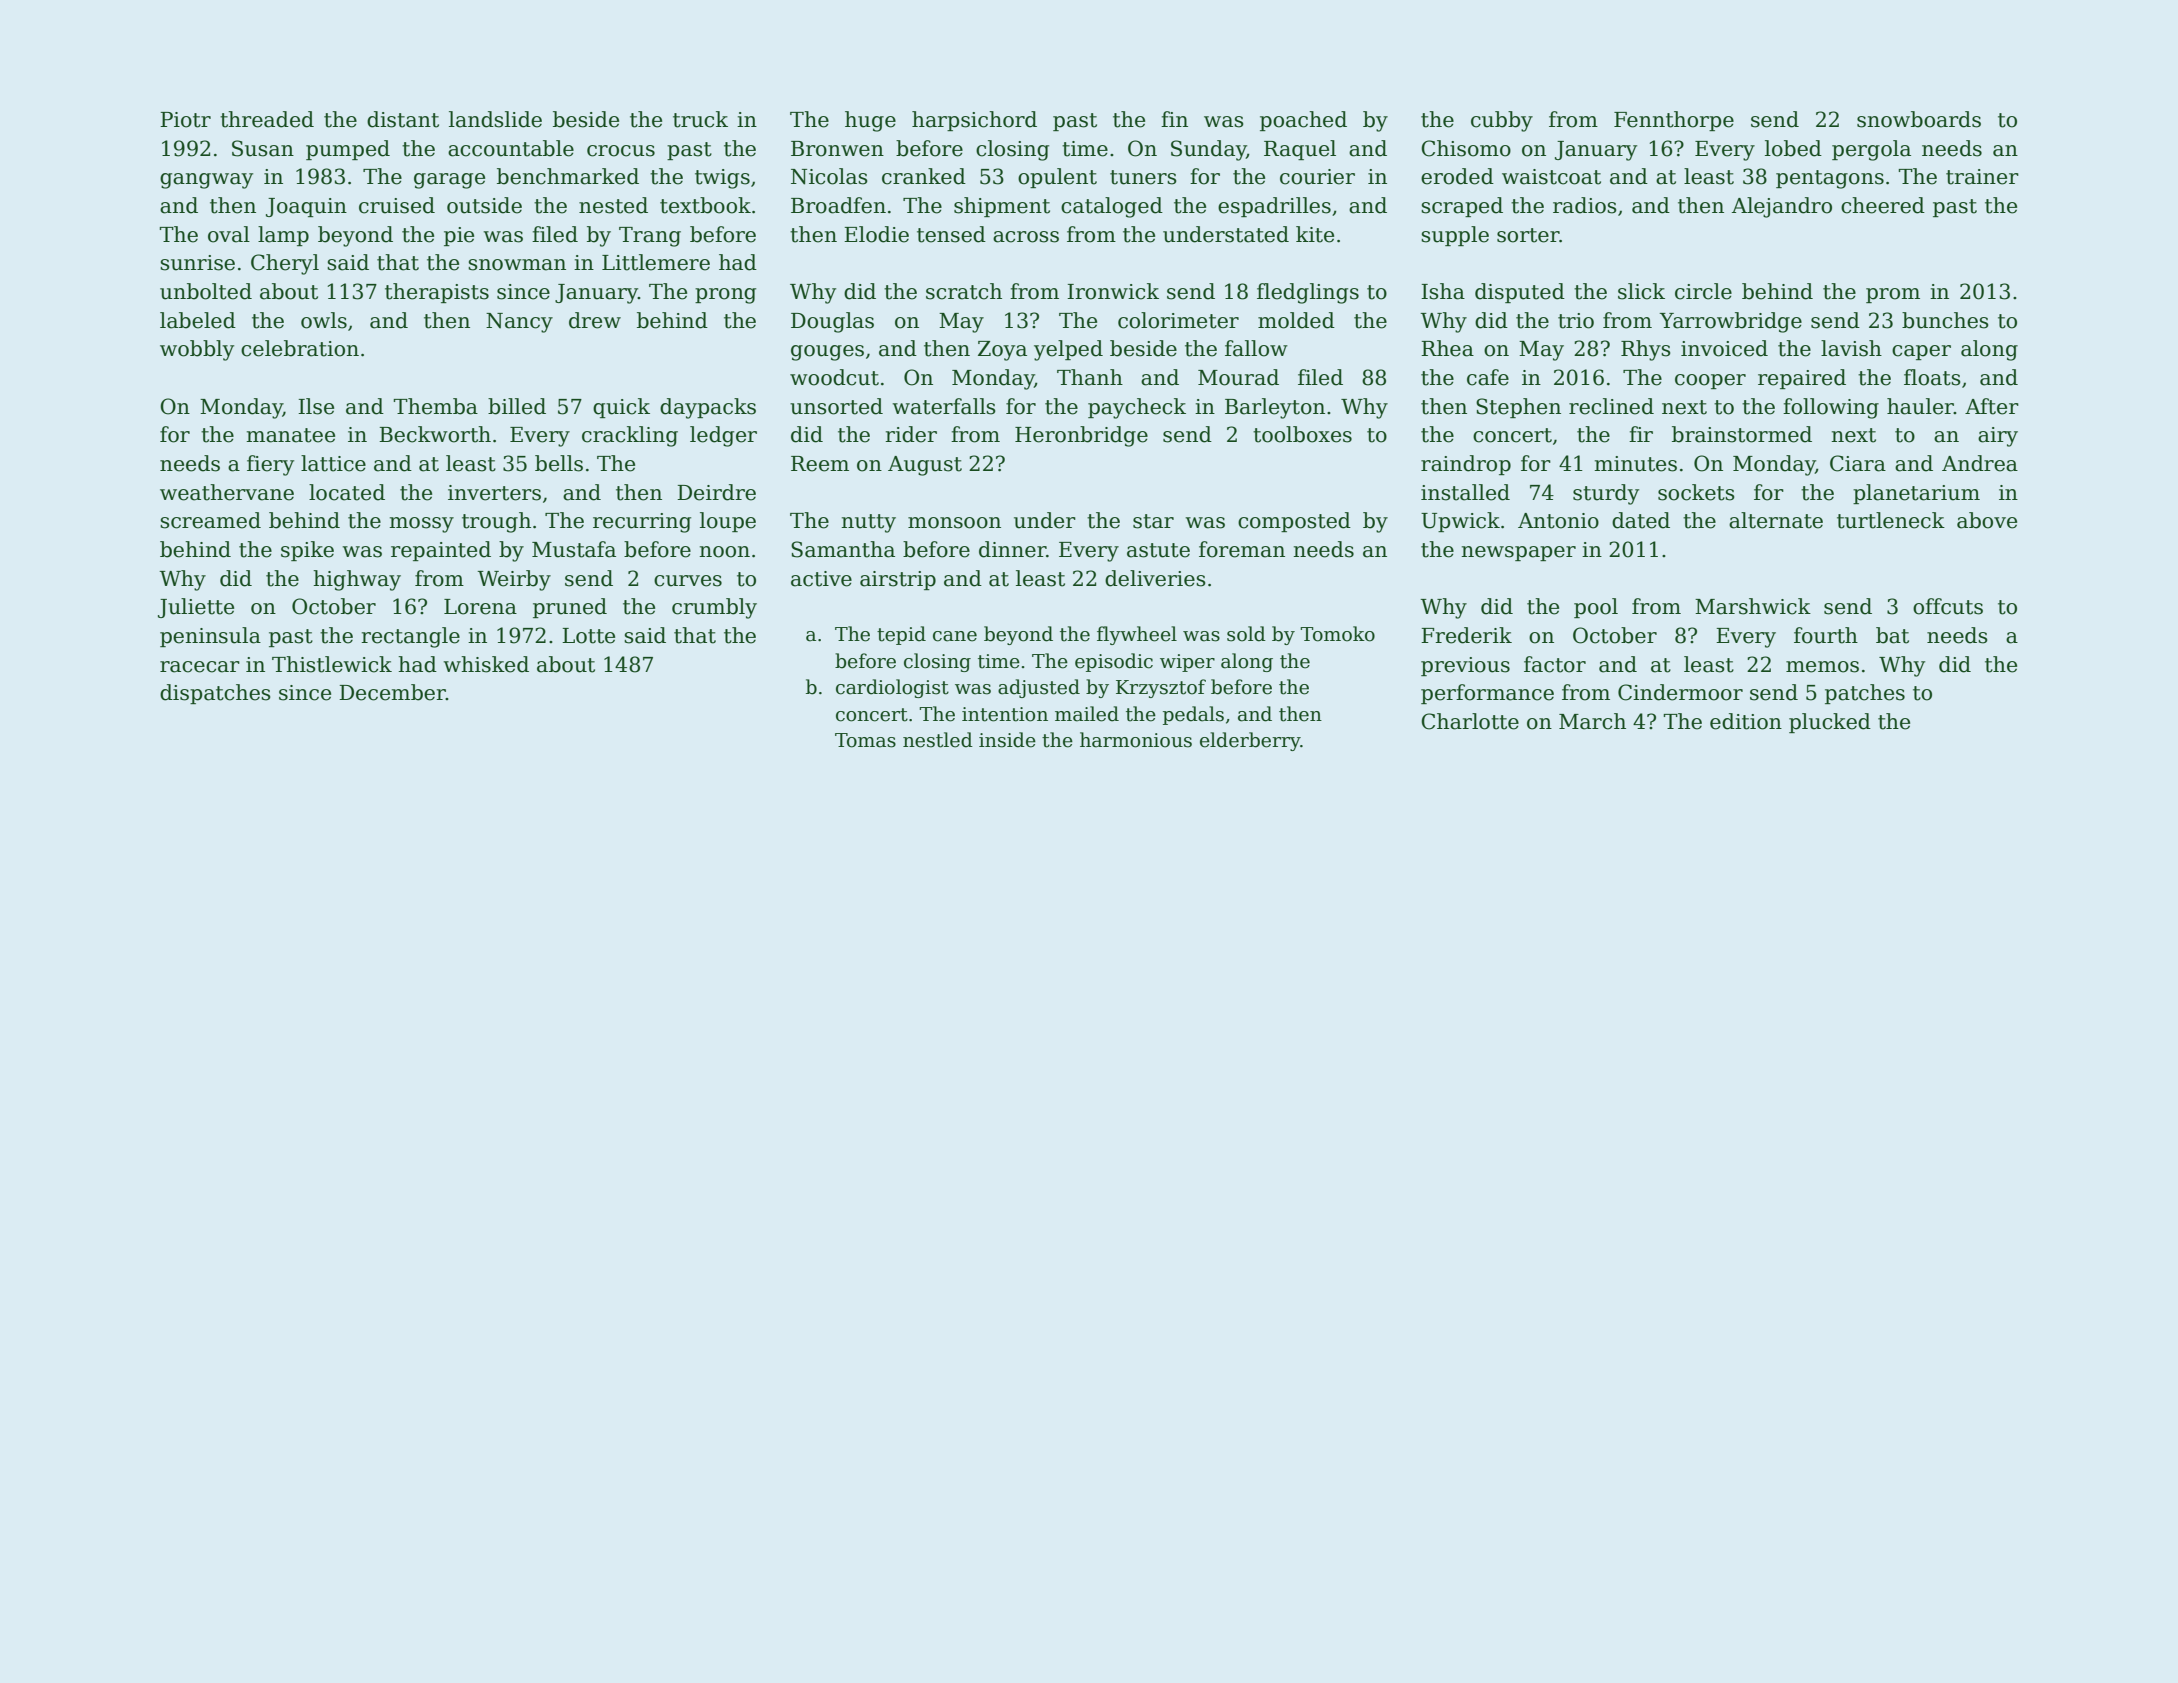 This page has height=1683, width=2178. I want to click on December, so click(392, 692).
